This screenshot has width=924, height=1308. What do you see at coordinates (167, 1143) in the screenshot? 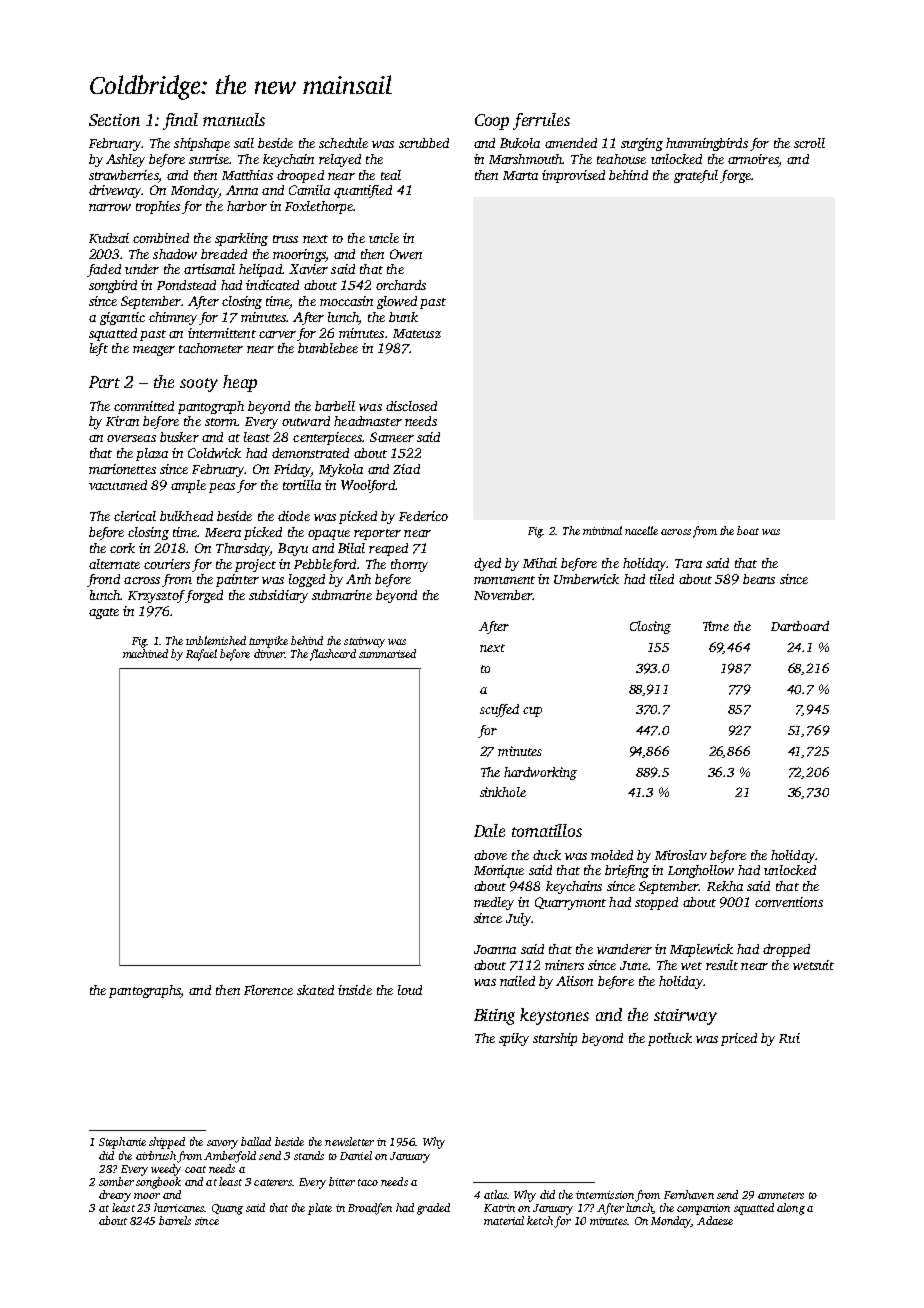
I see `shipped` at bounding box center [167, 1143].
